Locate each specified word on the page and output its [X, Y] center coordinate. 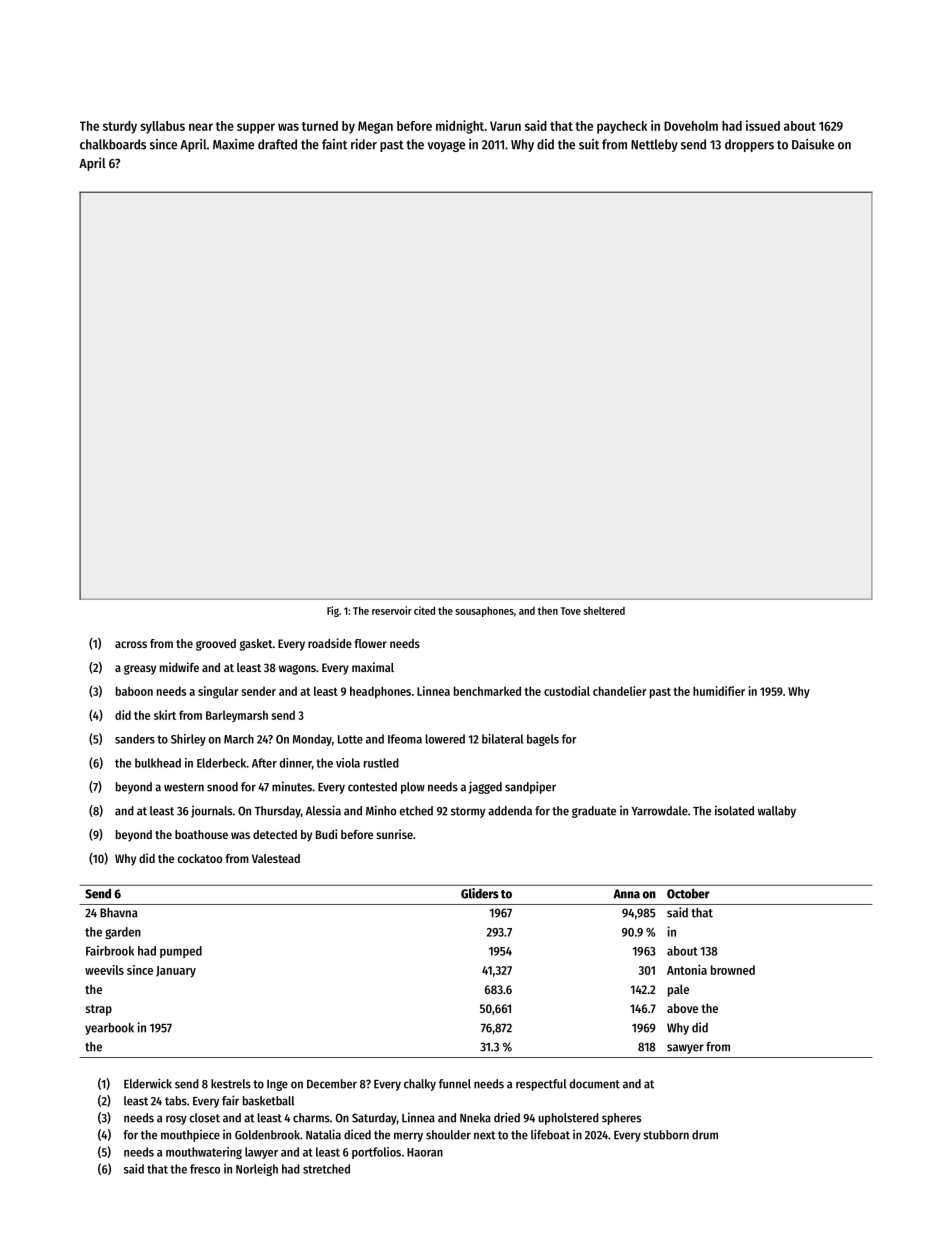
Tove [570, 611]
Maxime [233, 144]
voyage [446, 146]
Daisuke [813, 144]
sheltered [604, 611]
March [239, 739]
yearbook [109, 1029]
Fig [333, 611]
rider [364, 144]
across [131, 644]
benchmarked [487, 691]
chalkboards [113, 144]
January [176, 972]
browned [733, 970]
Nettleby [654, 145]
